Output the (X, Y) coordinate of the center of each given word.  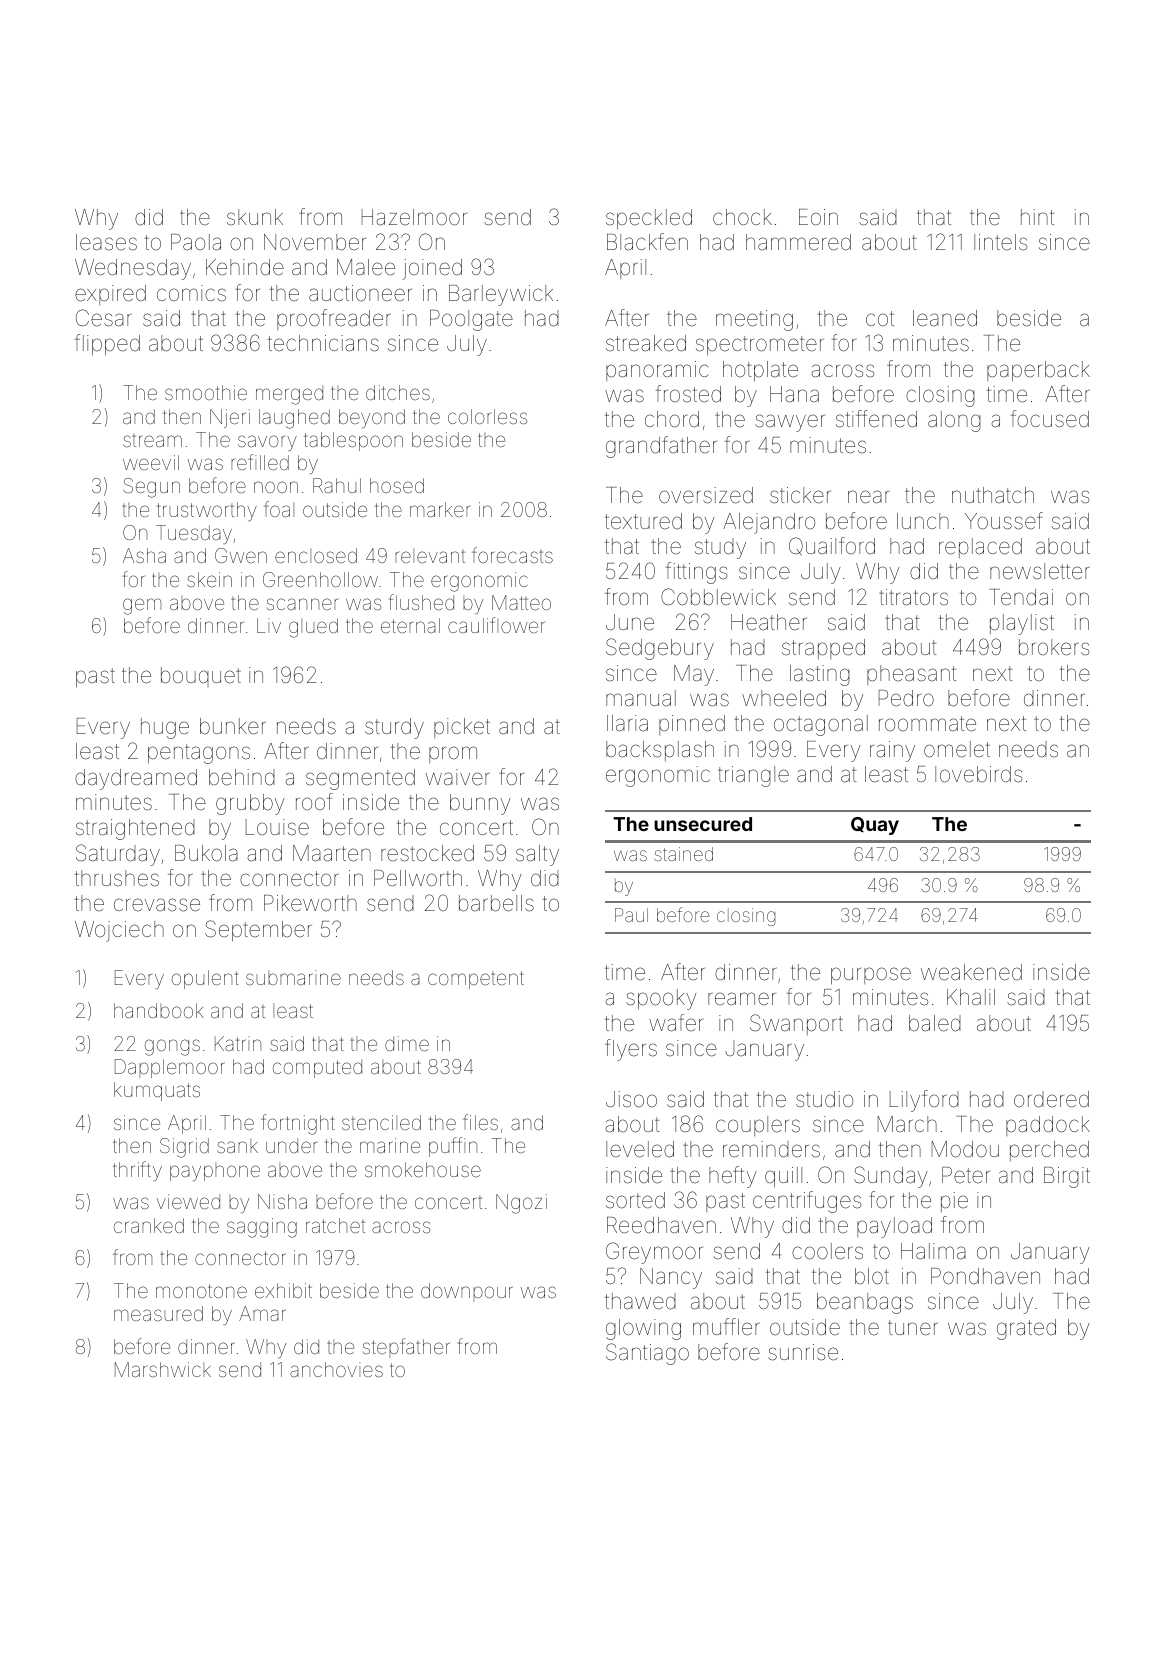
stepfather (406, 1348)
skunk (255, 217)
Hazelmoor (414, 217)
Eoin (818, 217)
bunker (233, 726)
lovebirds (978, 774)
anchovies (336, 1369)
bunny (480, 804)
